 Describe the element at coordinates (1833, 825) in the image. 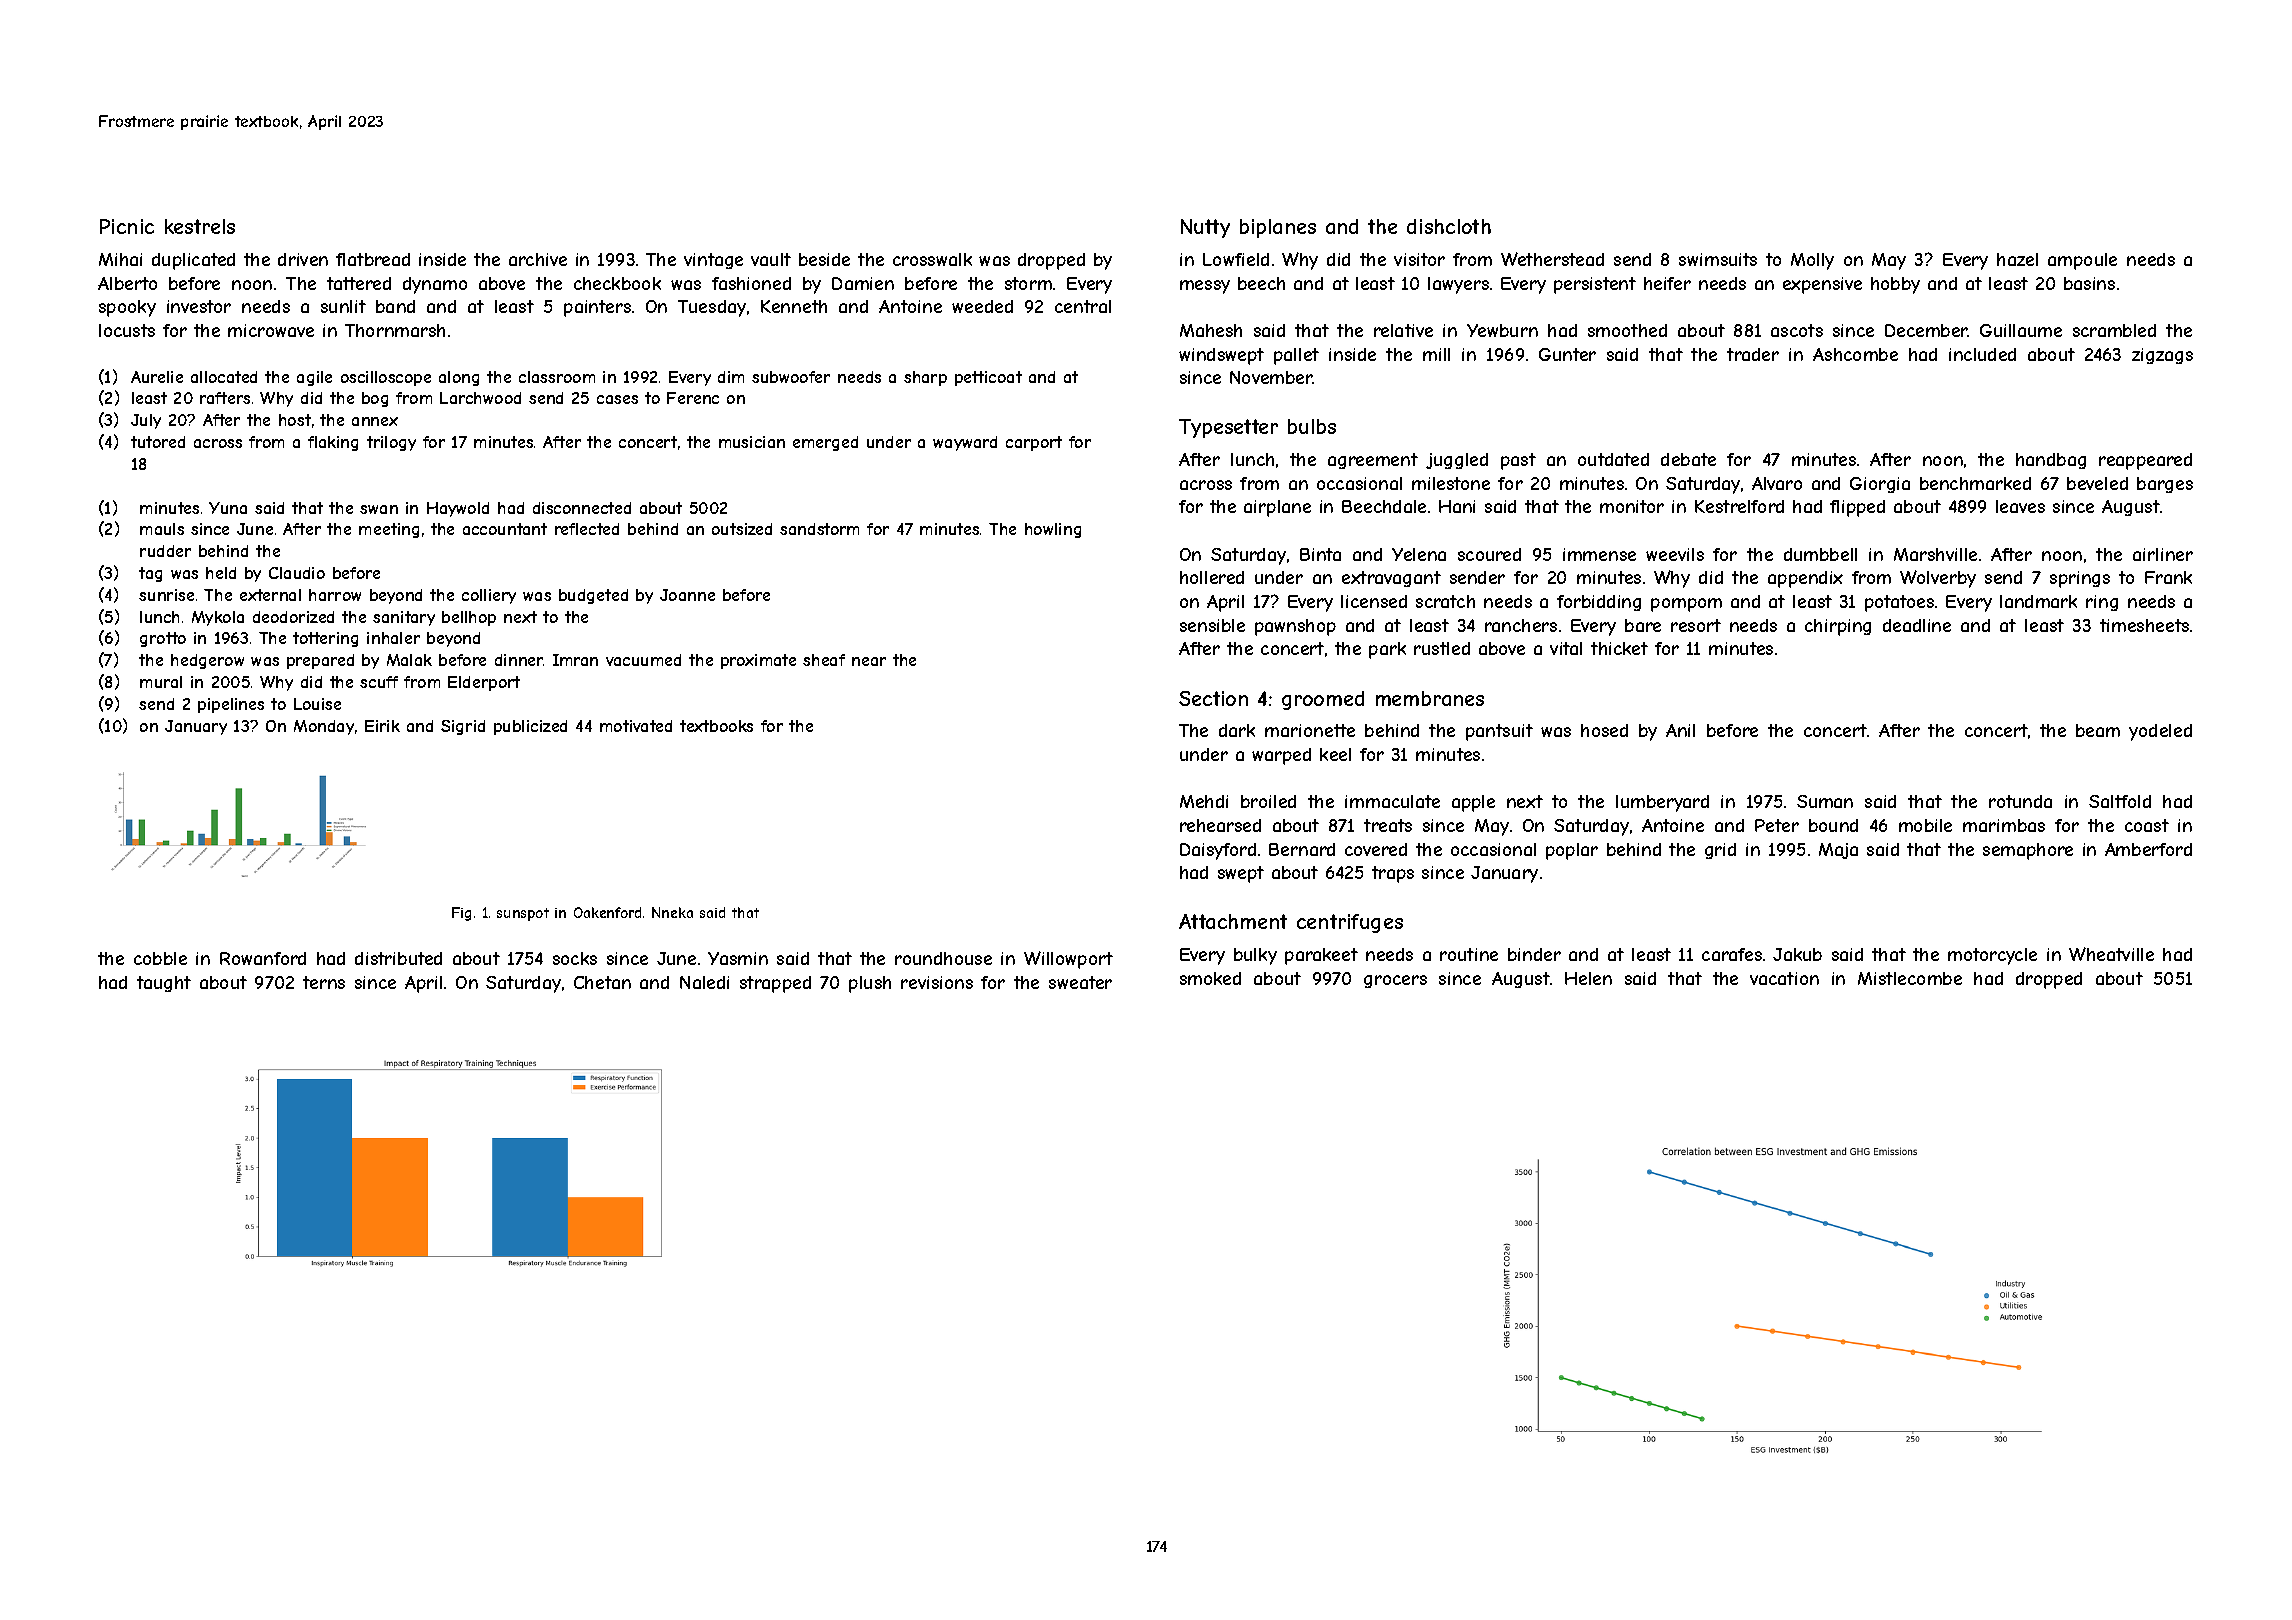

I see `bound` at that location.
